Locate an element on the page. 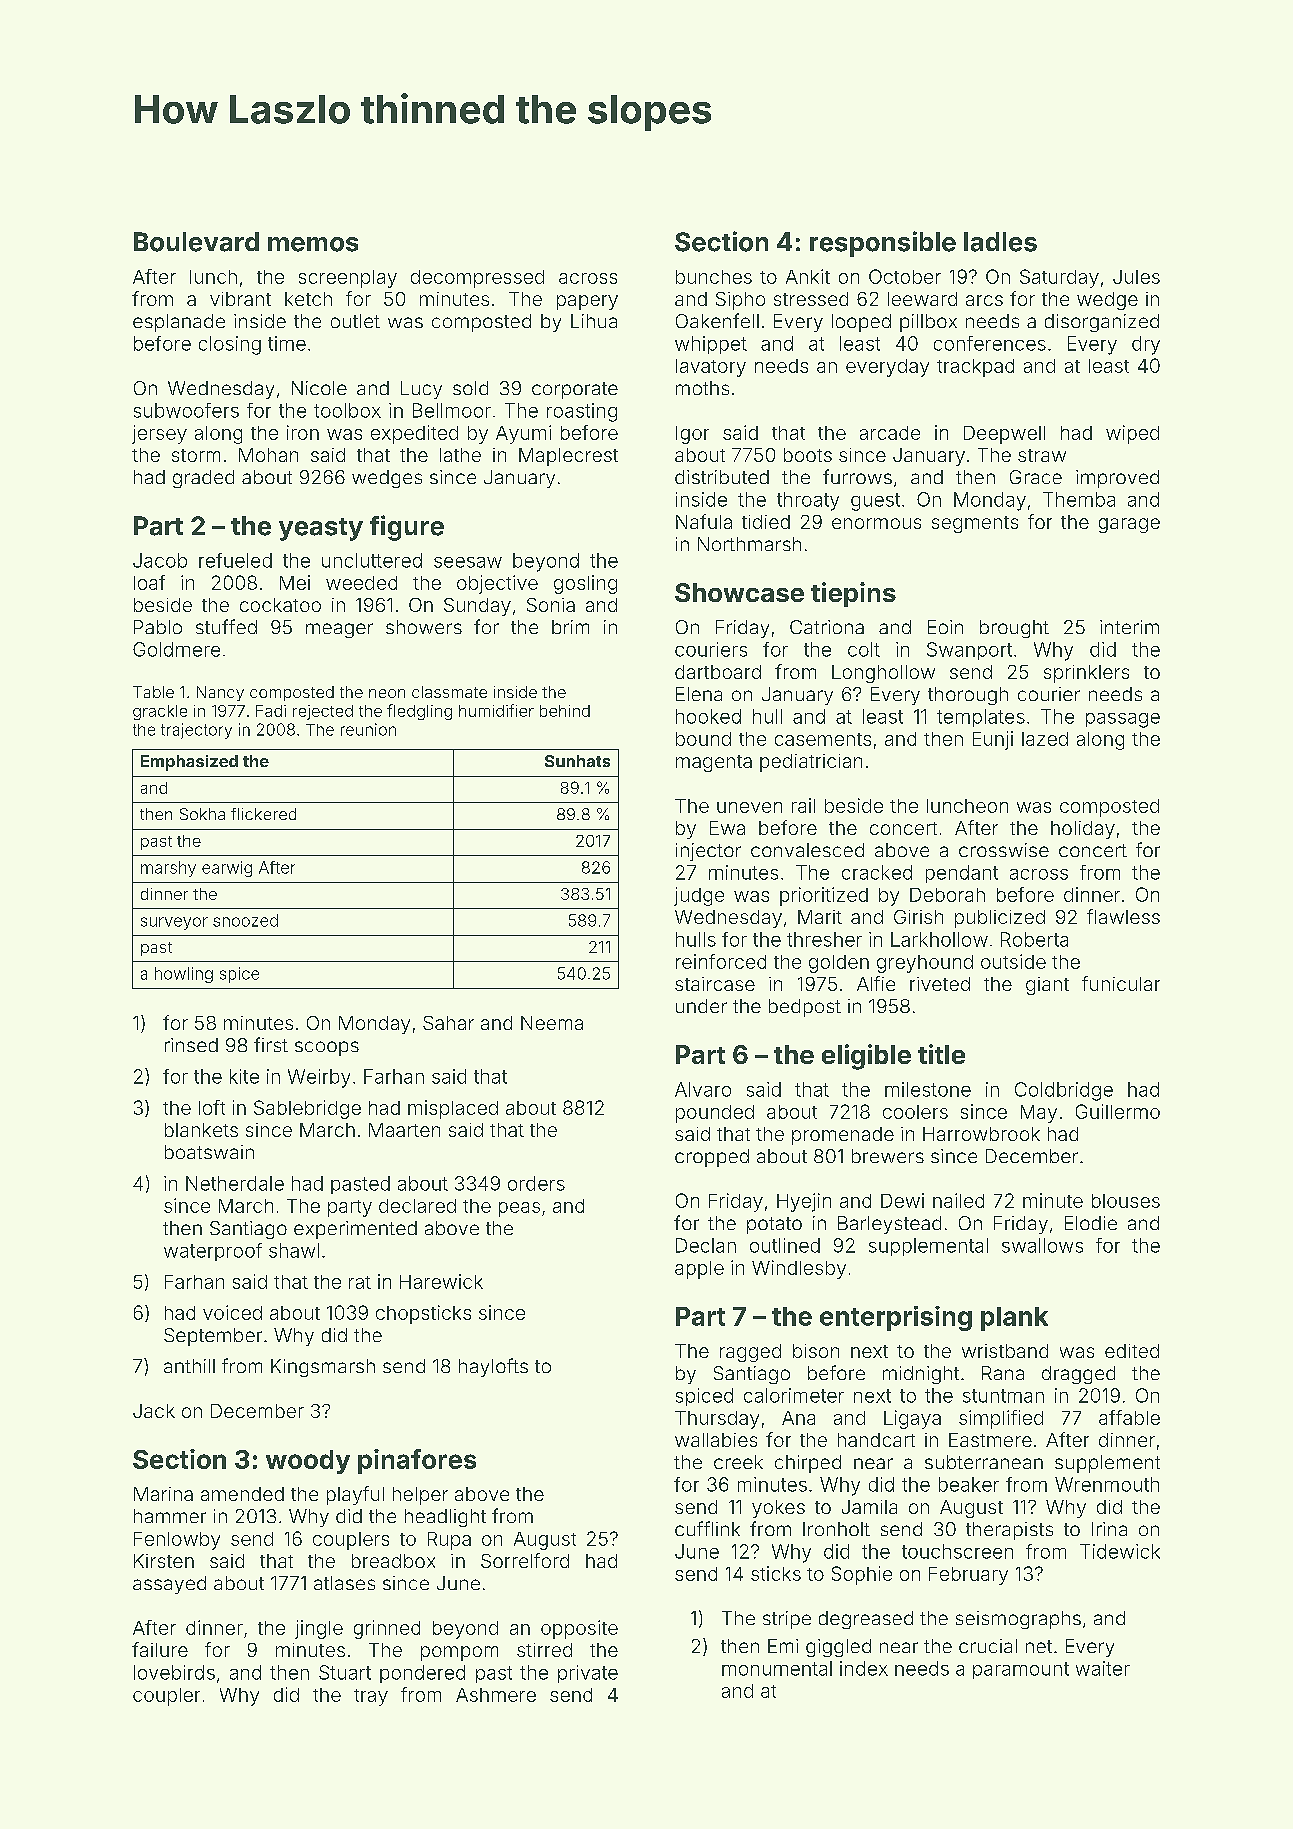 This page has height=1829, width=1293. memos is located at coordinates (313, 244).
